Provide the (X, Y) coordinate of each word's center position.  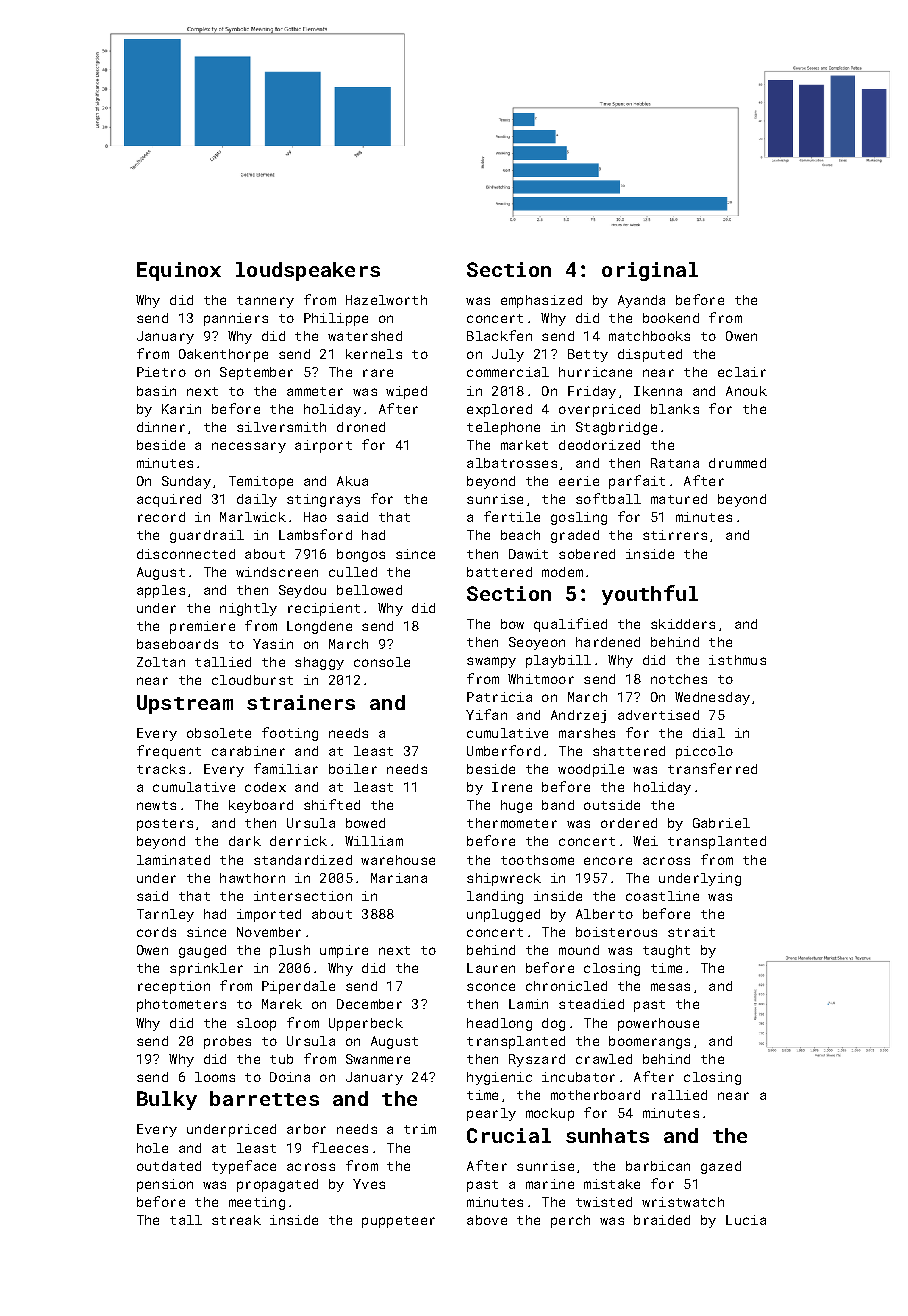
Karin (181, 409)
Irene (512, 787)
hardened (608, 642)
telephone (503, 428)
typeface (244, 1167)
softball (608, 498)
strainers (301, 702)
